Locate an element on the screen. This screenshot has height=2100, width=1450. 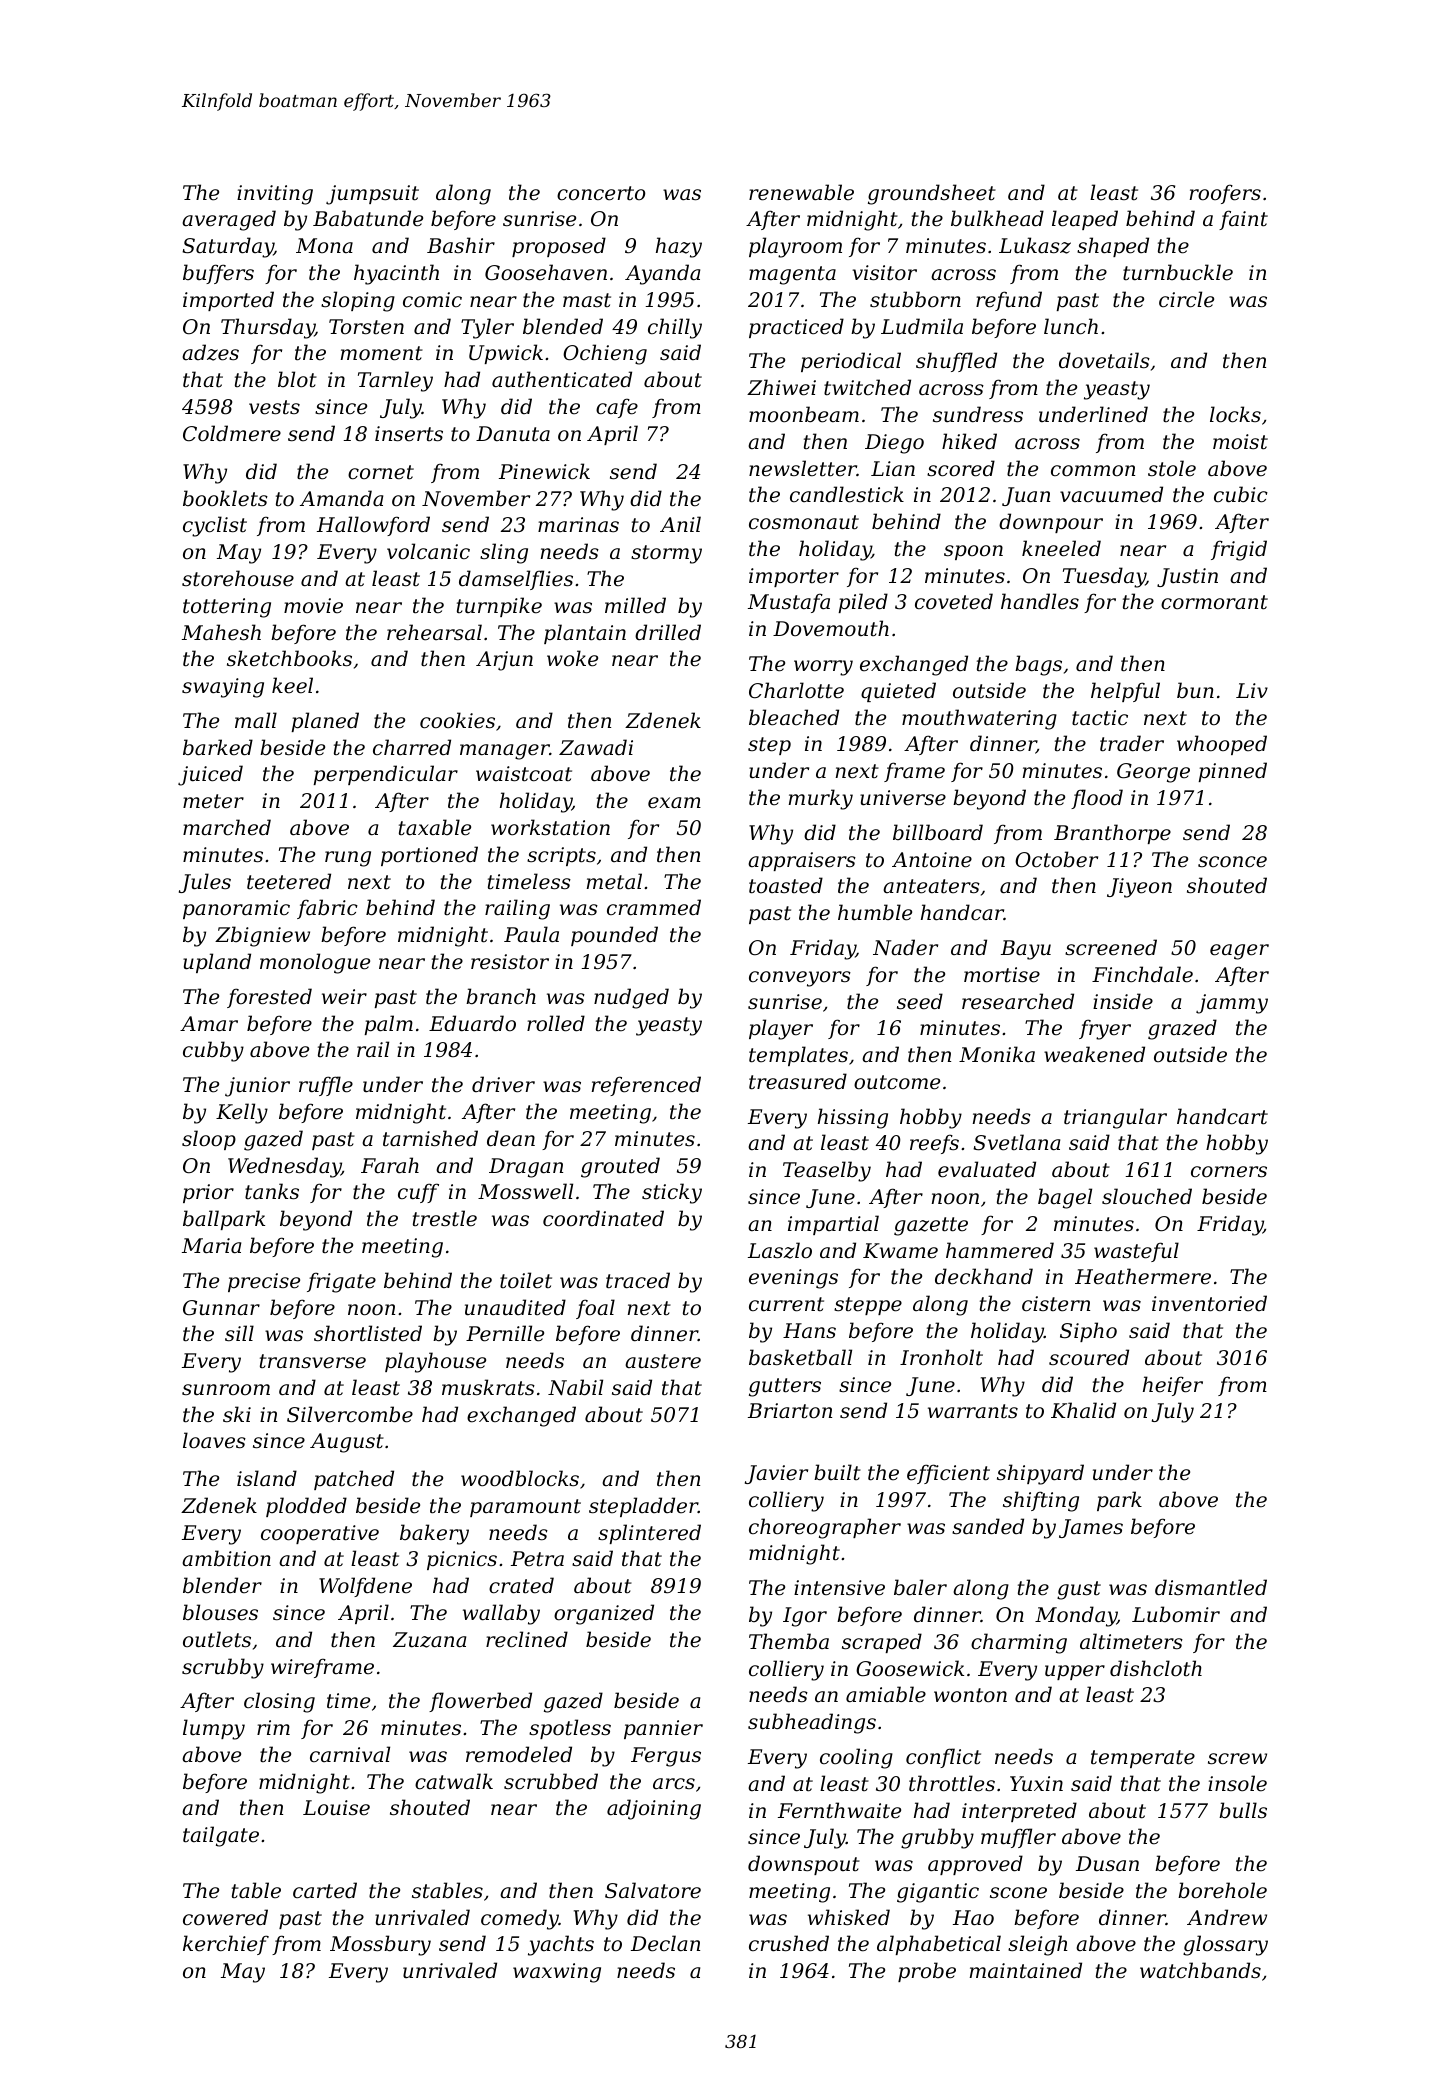
efficient is located at coordinates (948, 1474).
